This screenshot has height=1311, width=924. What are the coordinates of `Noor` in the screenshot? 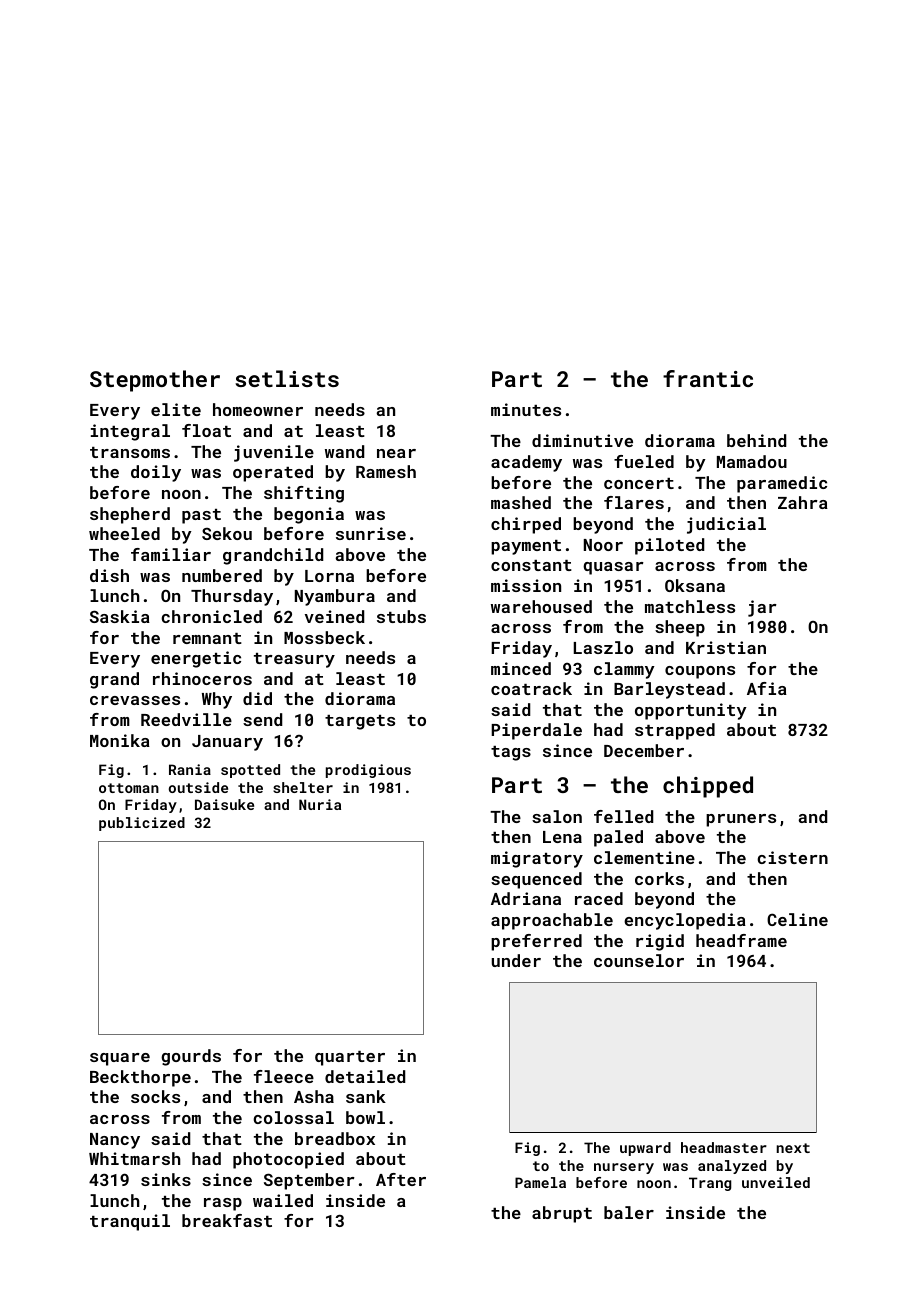 It's located at (603, 545).
